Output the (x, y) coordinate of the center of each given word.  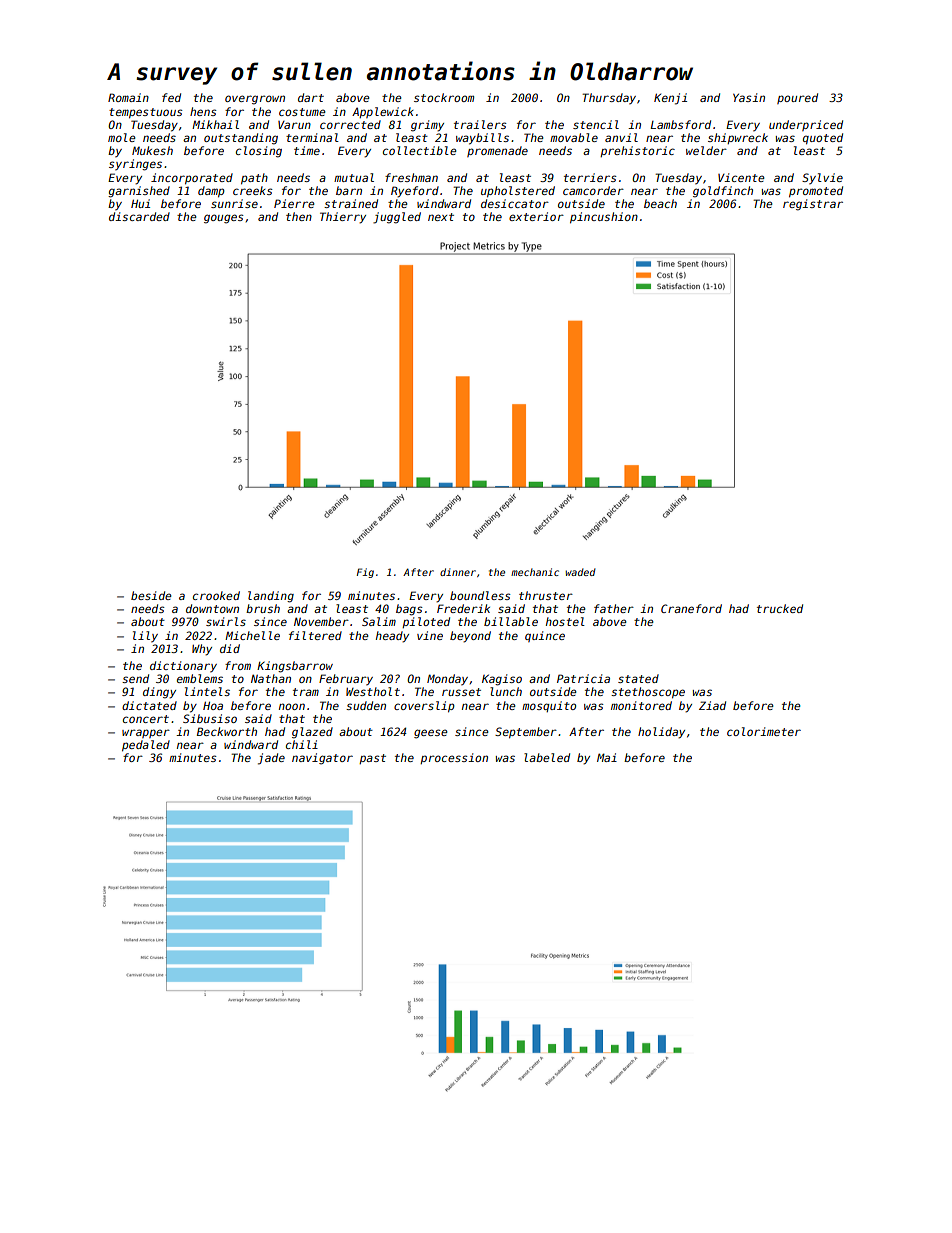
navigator (322, 759)
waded (580, 572)
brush (263, 608)
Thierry (343, 218)
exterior (536, 216)
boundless (480, 595)
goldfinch (723, 192)
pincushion (604, 218)
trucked (780, 608)
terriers (590, 177)
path (254, 179)
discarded (139, 216)
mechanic (535, 572)
